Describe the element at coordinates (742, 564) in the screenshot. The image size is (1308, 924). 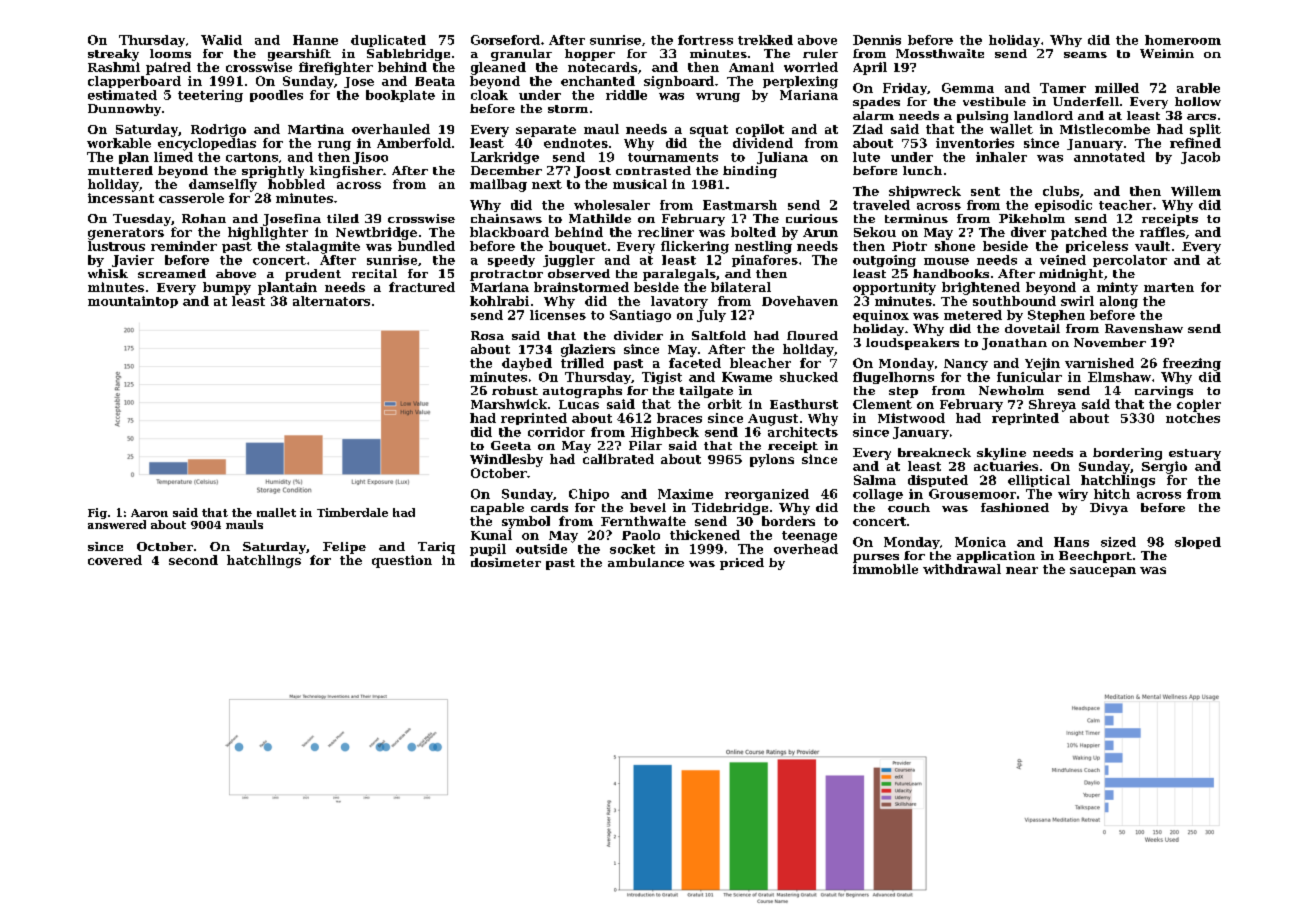
I see `priced` at that location.
